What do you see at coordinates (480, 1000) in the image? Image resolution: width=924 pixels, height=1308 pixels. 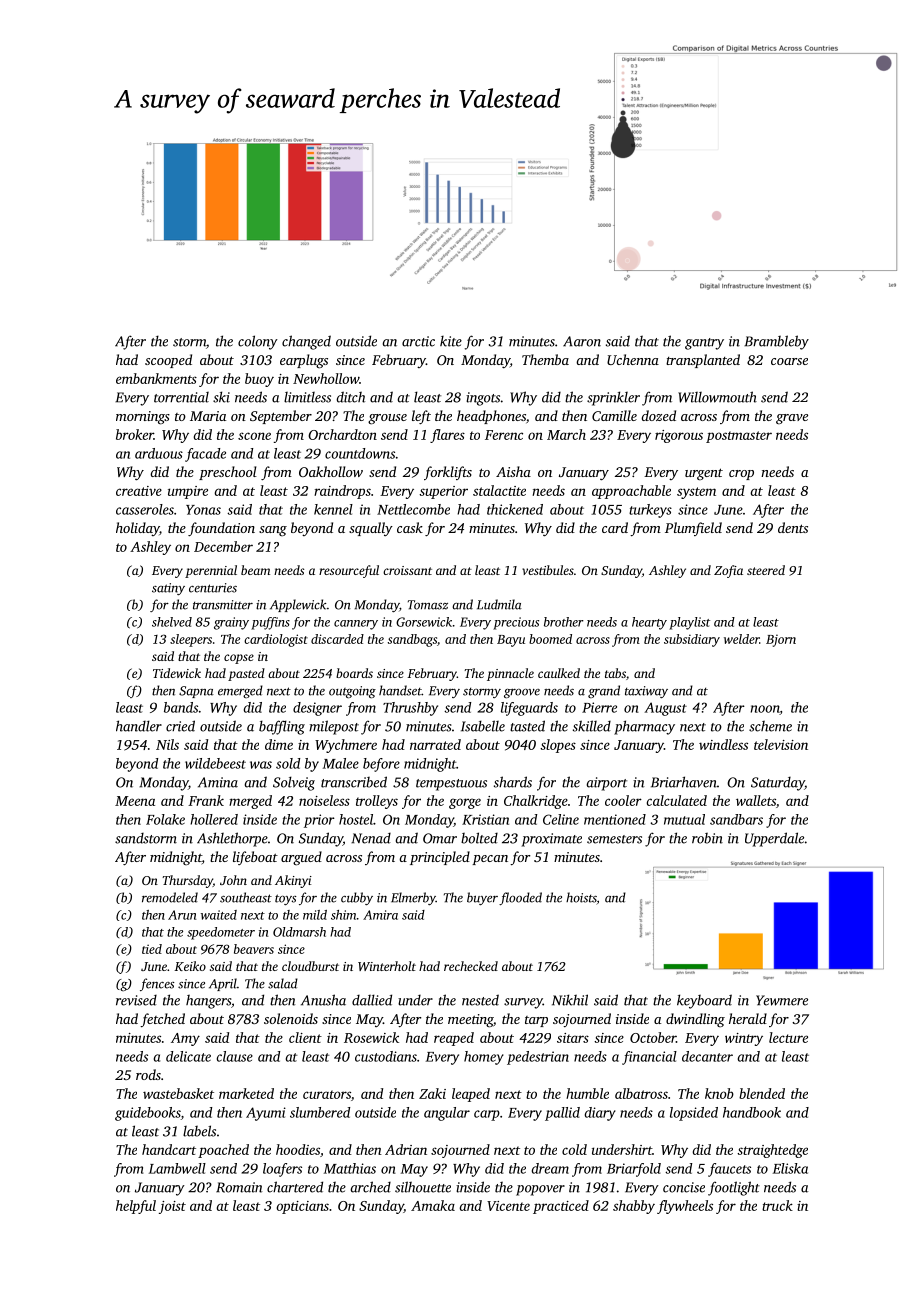 I see `nested` at bounding box center [480, 1000].
